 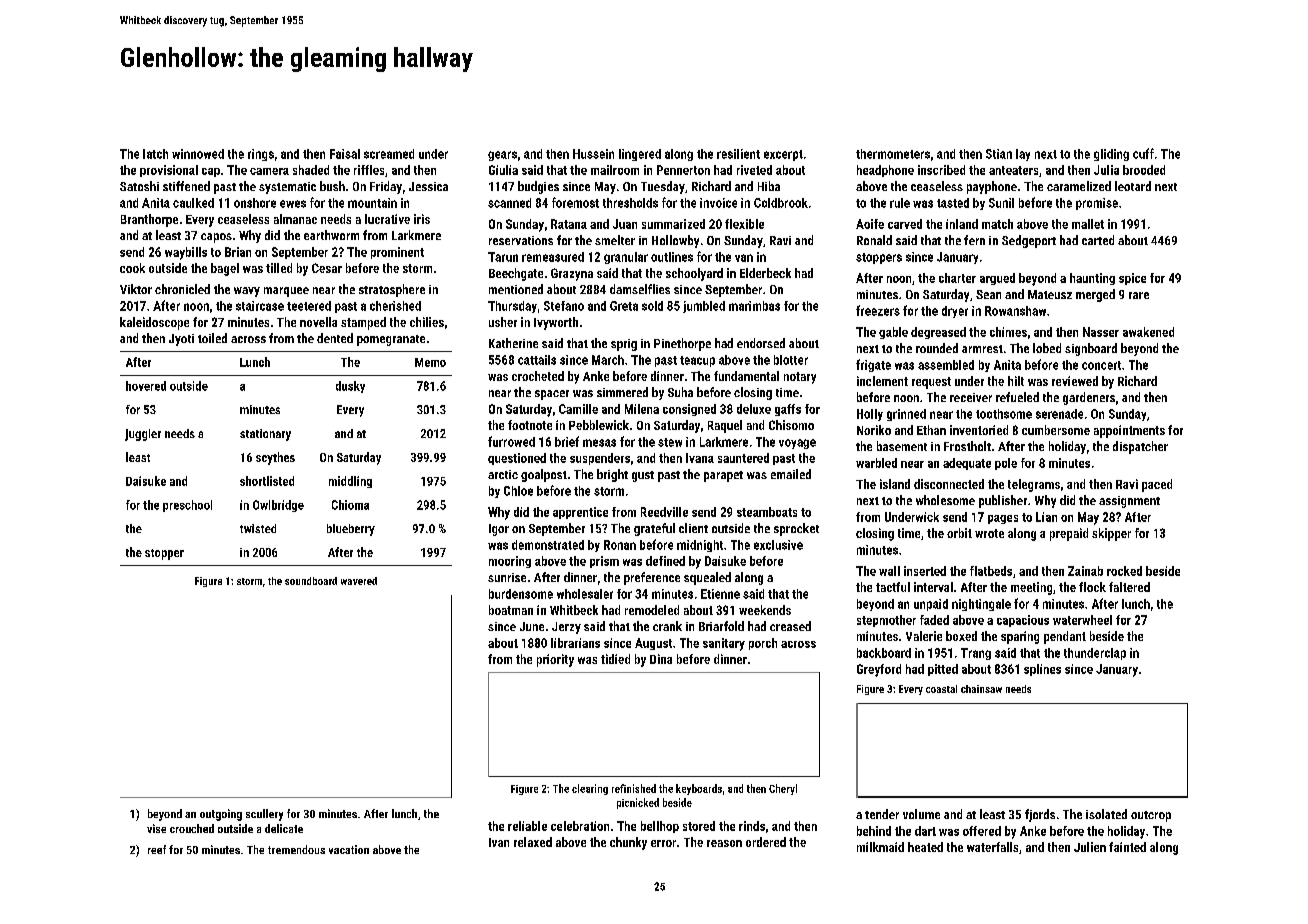 I want to click on wavered, so click(x=359, y=581).
